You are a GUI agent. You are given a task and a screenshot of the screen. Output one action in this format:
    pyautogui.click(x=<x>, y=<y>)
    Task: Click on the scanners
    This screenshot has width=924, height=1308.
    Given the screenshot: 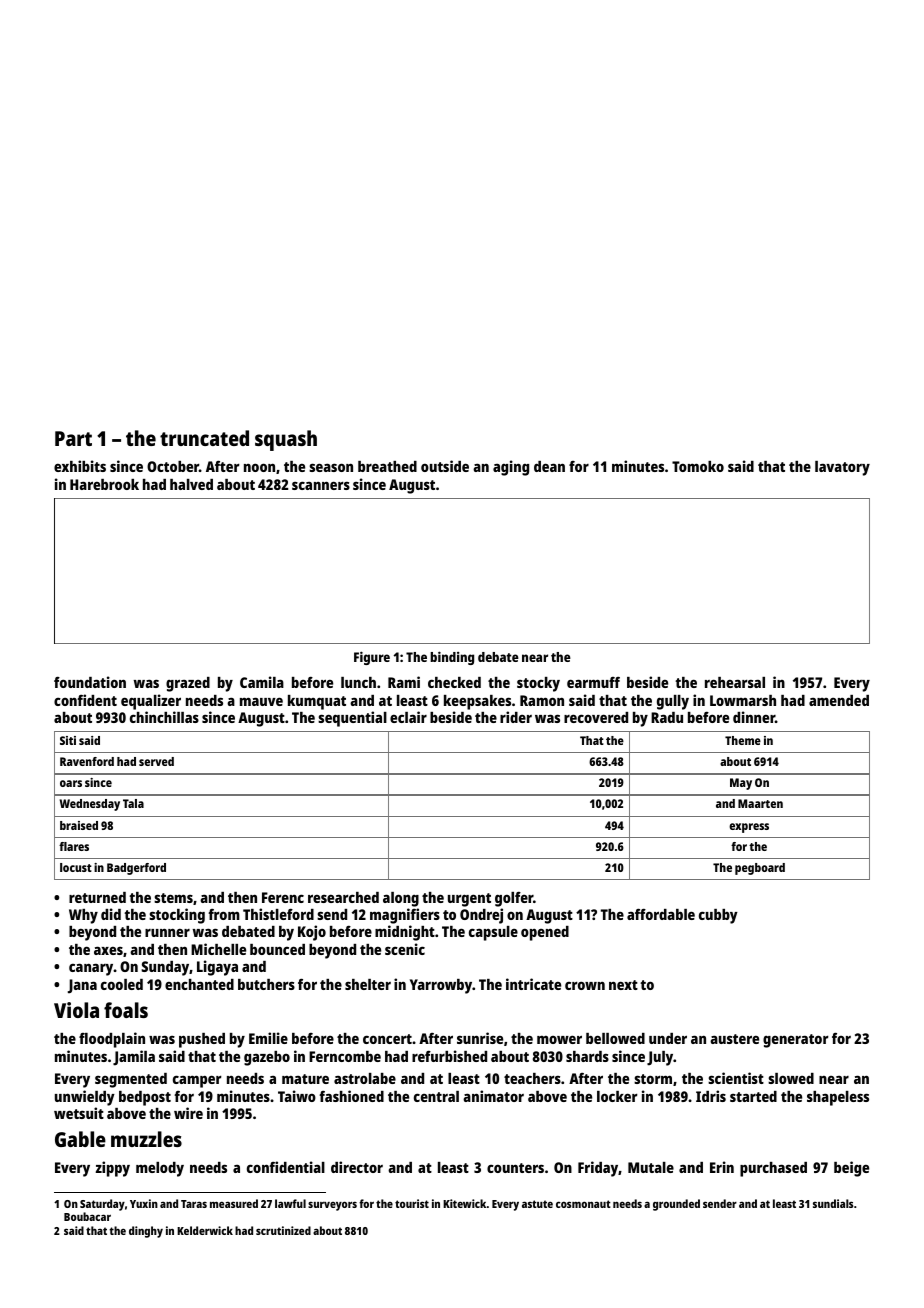 What is the action you would take?
    pyautogui.click(x=321, y=485)
